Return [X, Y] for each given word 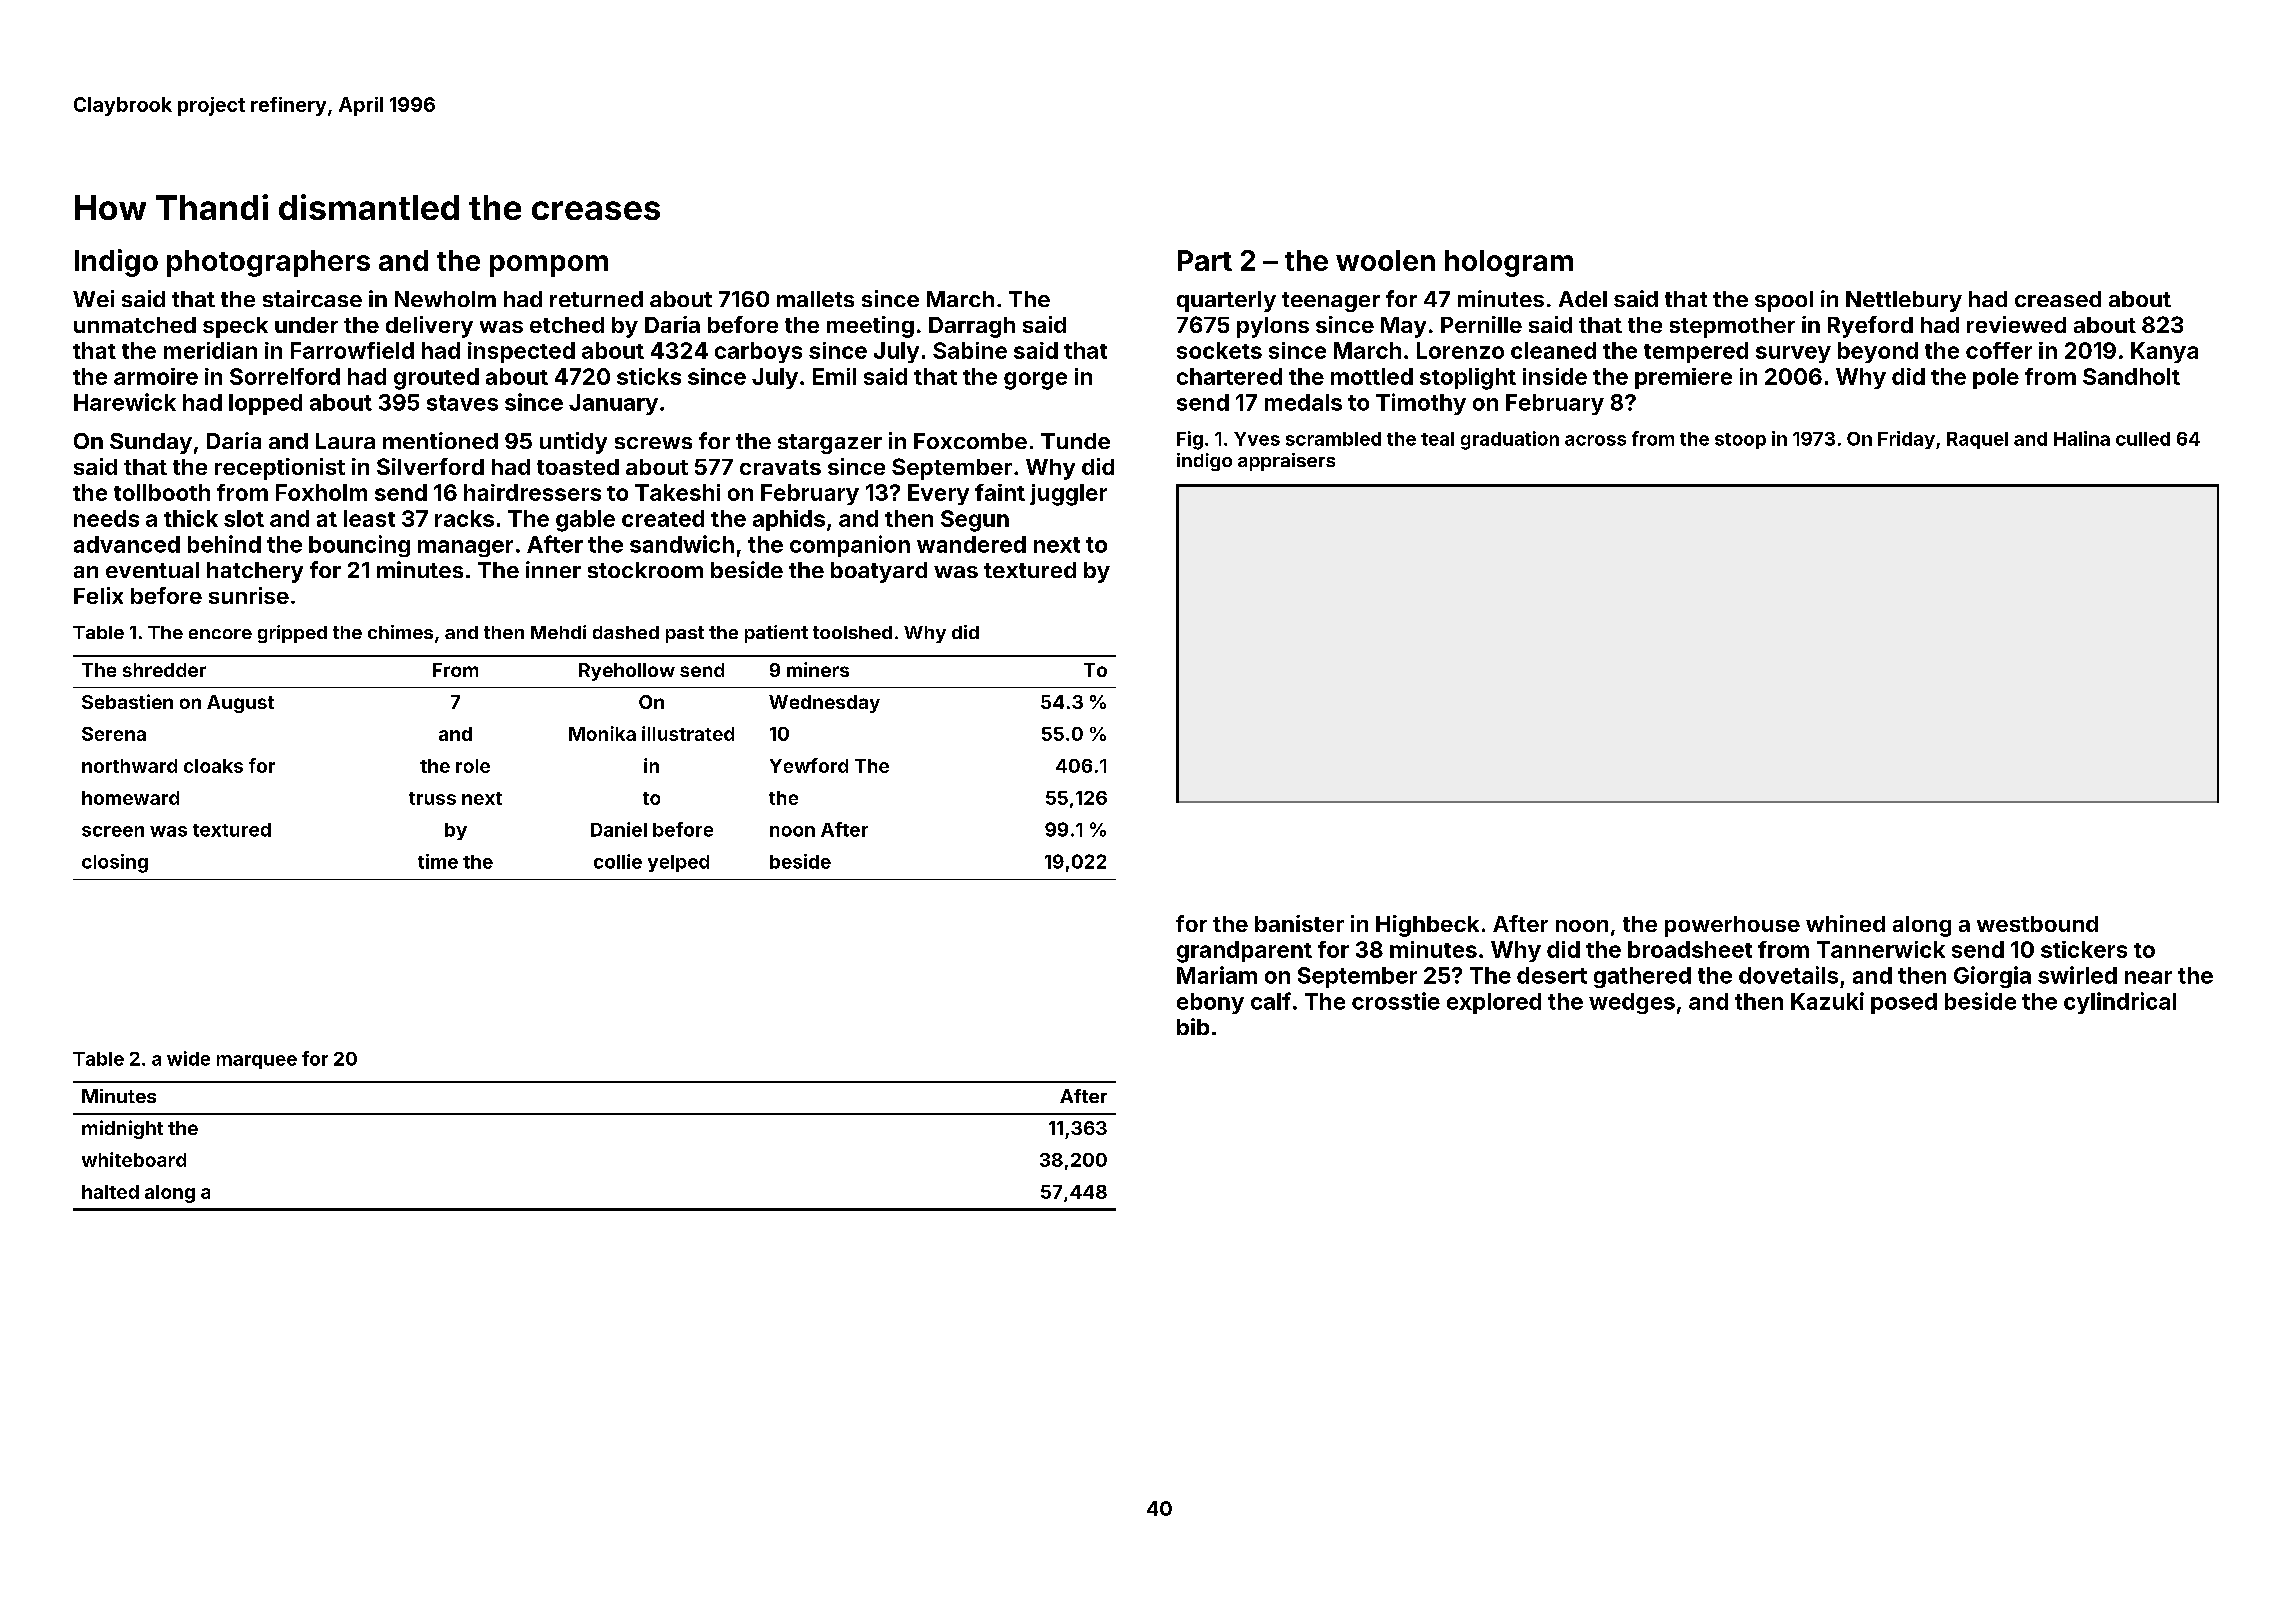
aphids [789, 520]
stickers [2084, 949]
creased [2058, 299]
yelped [678, 863]
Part [1205, 260]
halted [110, 1192]
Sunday [151, 443]
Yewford [809, 765]
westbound [2037, 924]
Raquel [1977, 440]
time [438, 861]
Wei [93, 298]
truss [432, 798]
